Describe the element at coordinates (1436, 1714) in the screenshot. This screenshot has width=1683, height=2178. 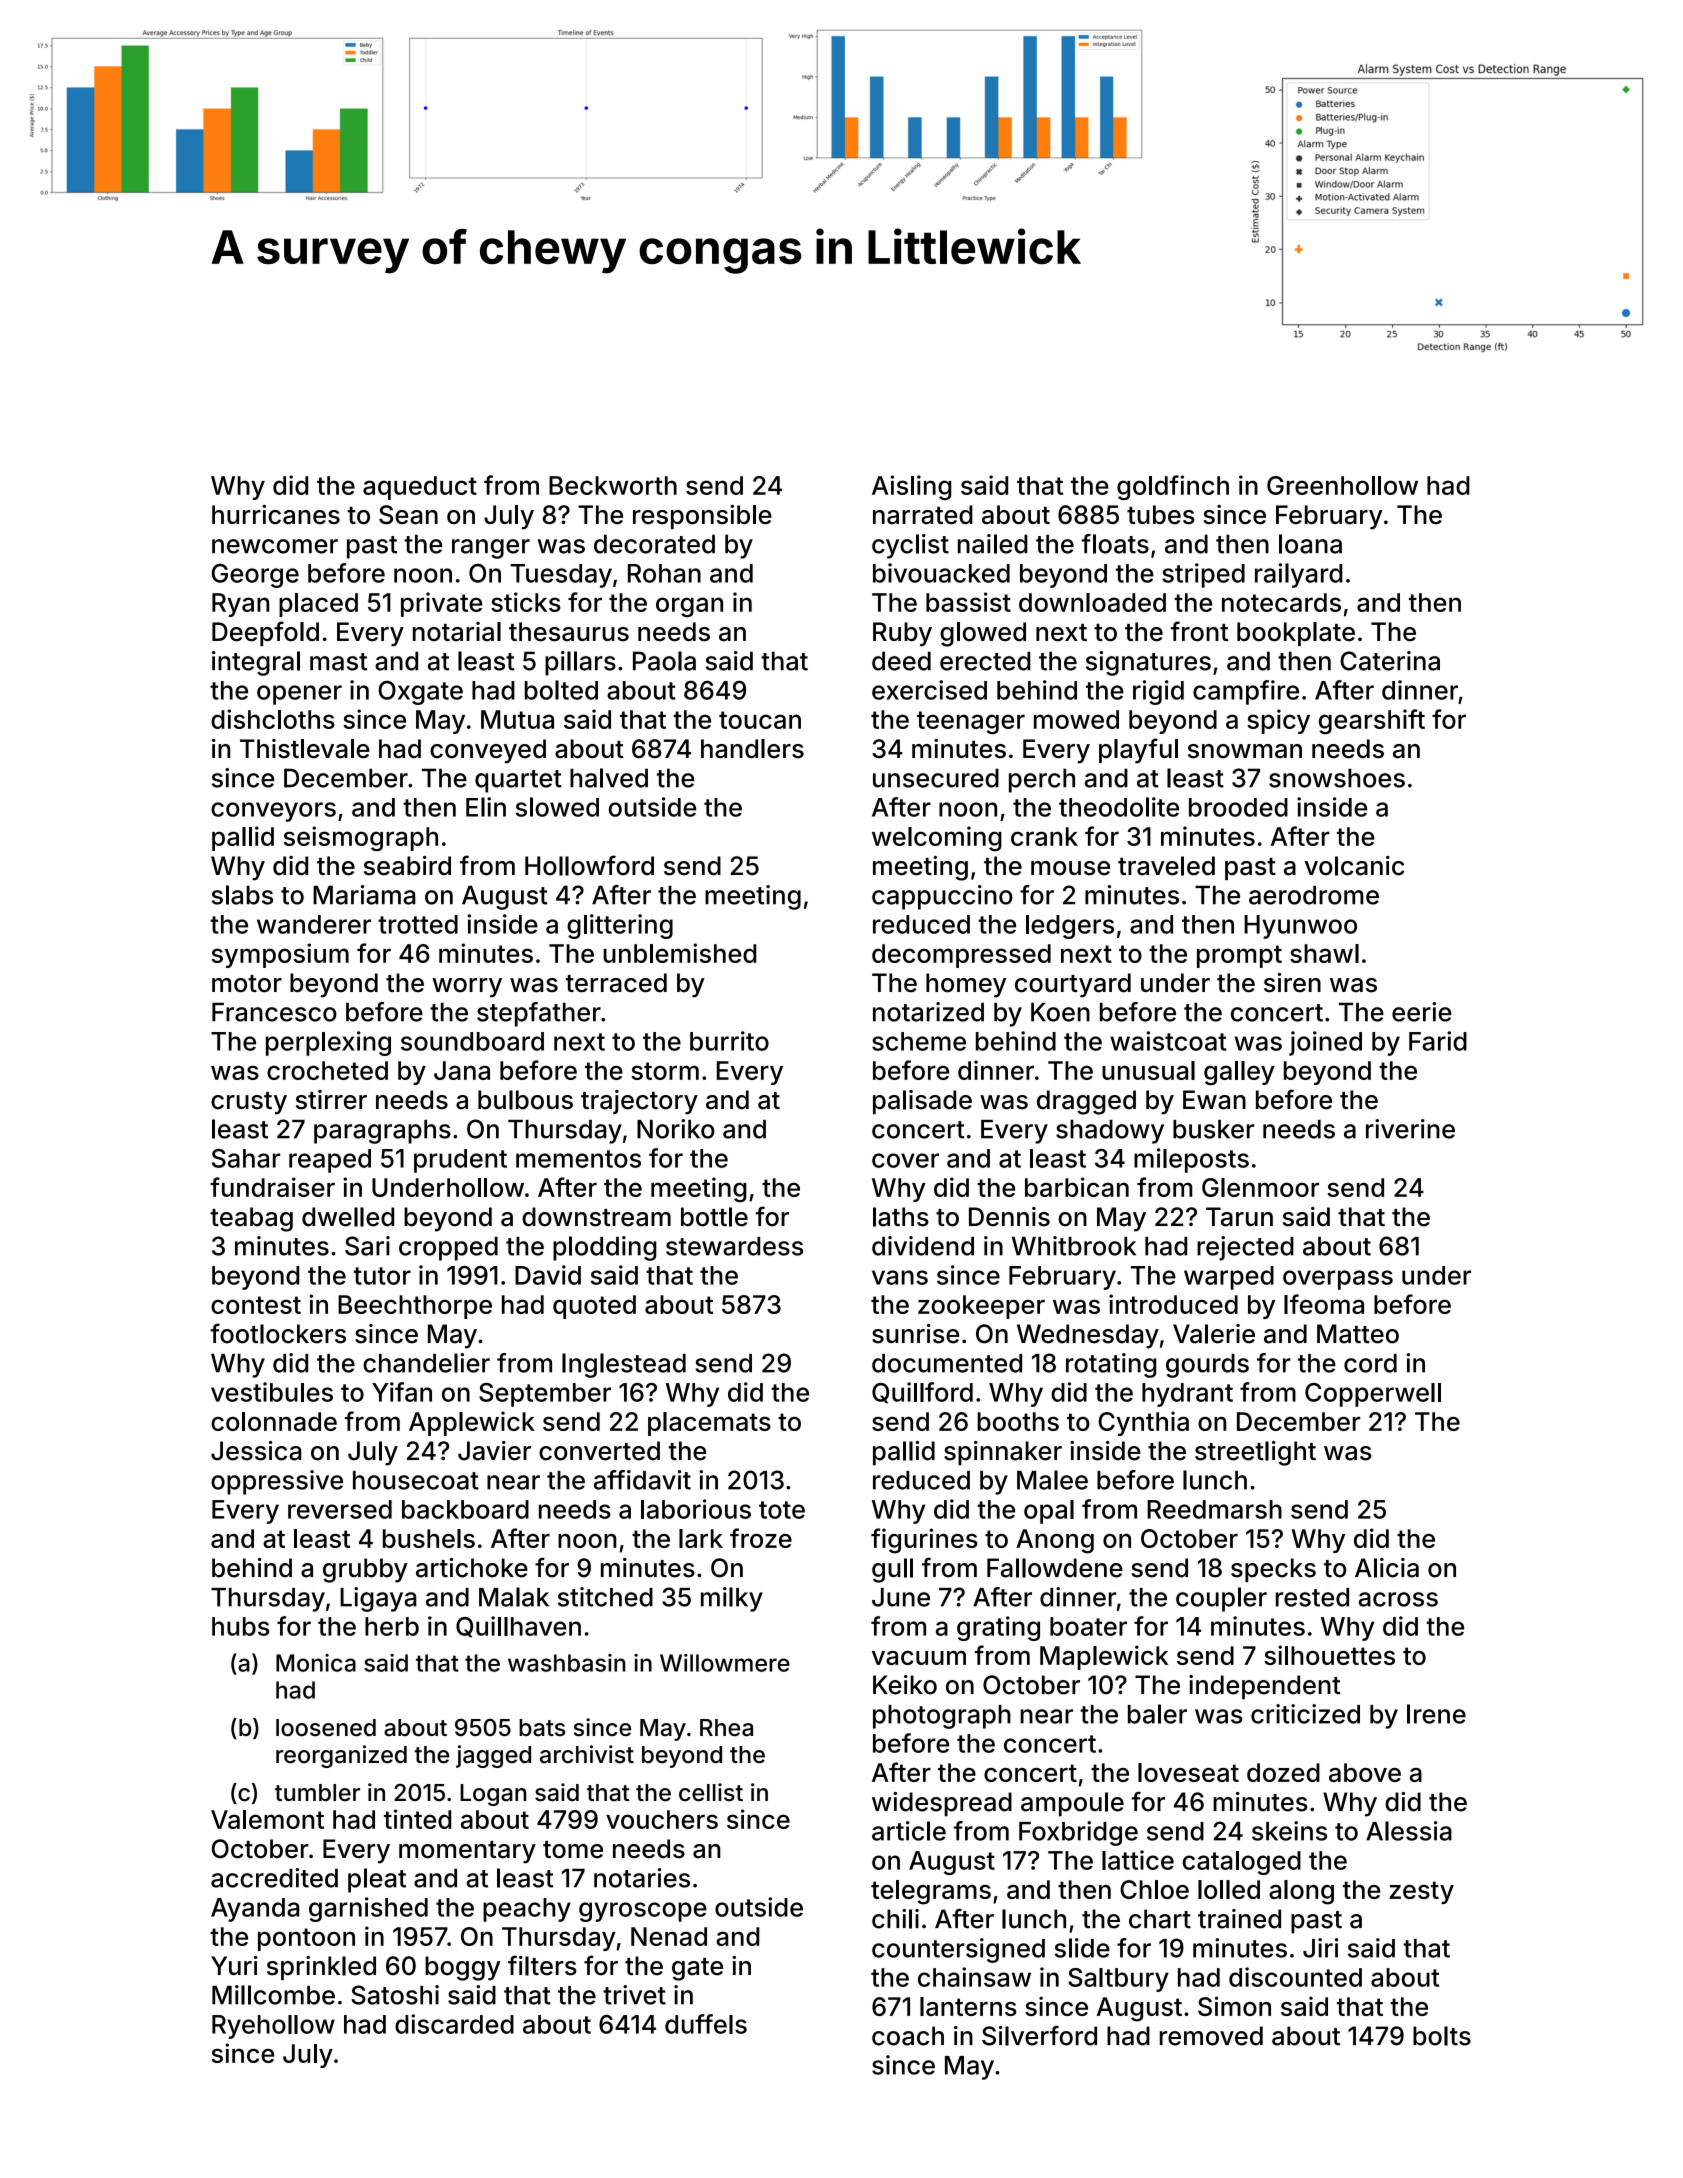
I see `Irene` at that location.
